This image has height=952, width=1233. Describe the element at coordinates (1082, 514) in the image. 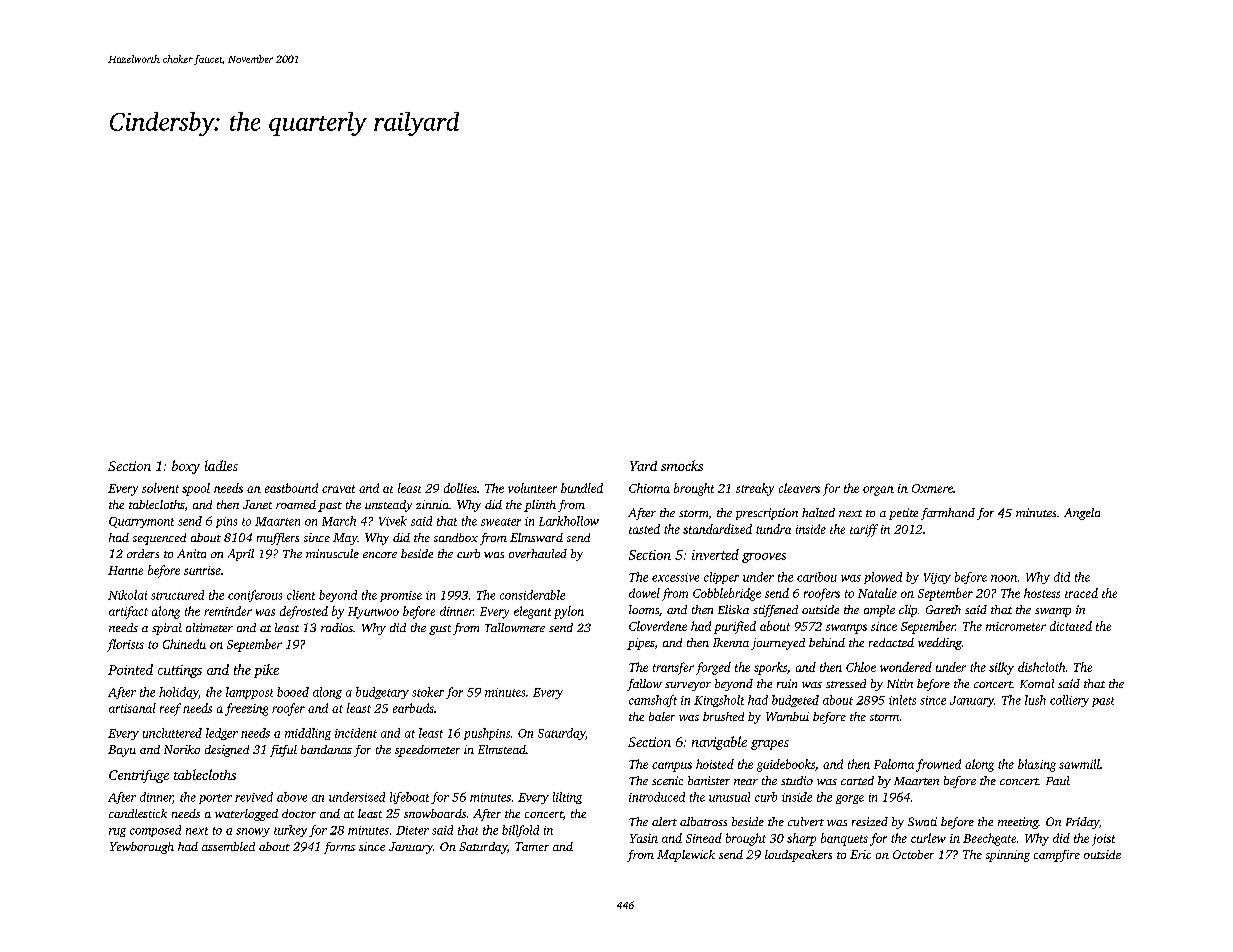

I see `Angela` at that location.
